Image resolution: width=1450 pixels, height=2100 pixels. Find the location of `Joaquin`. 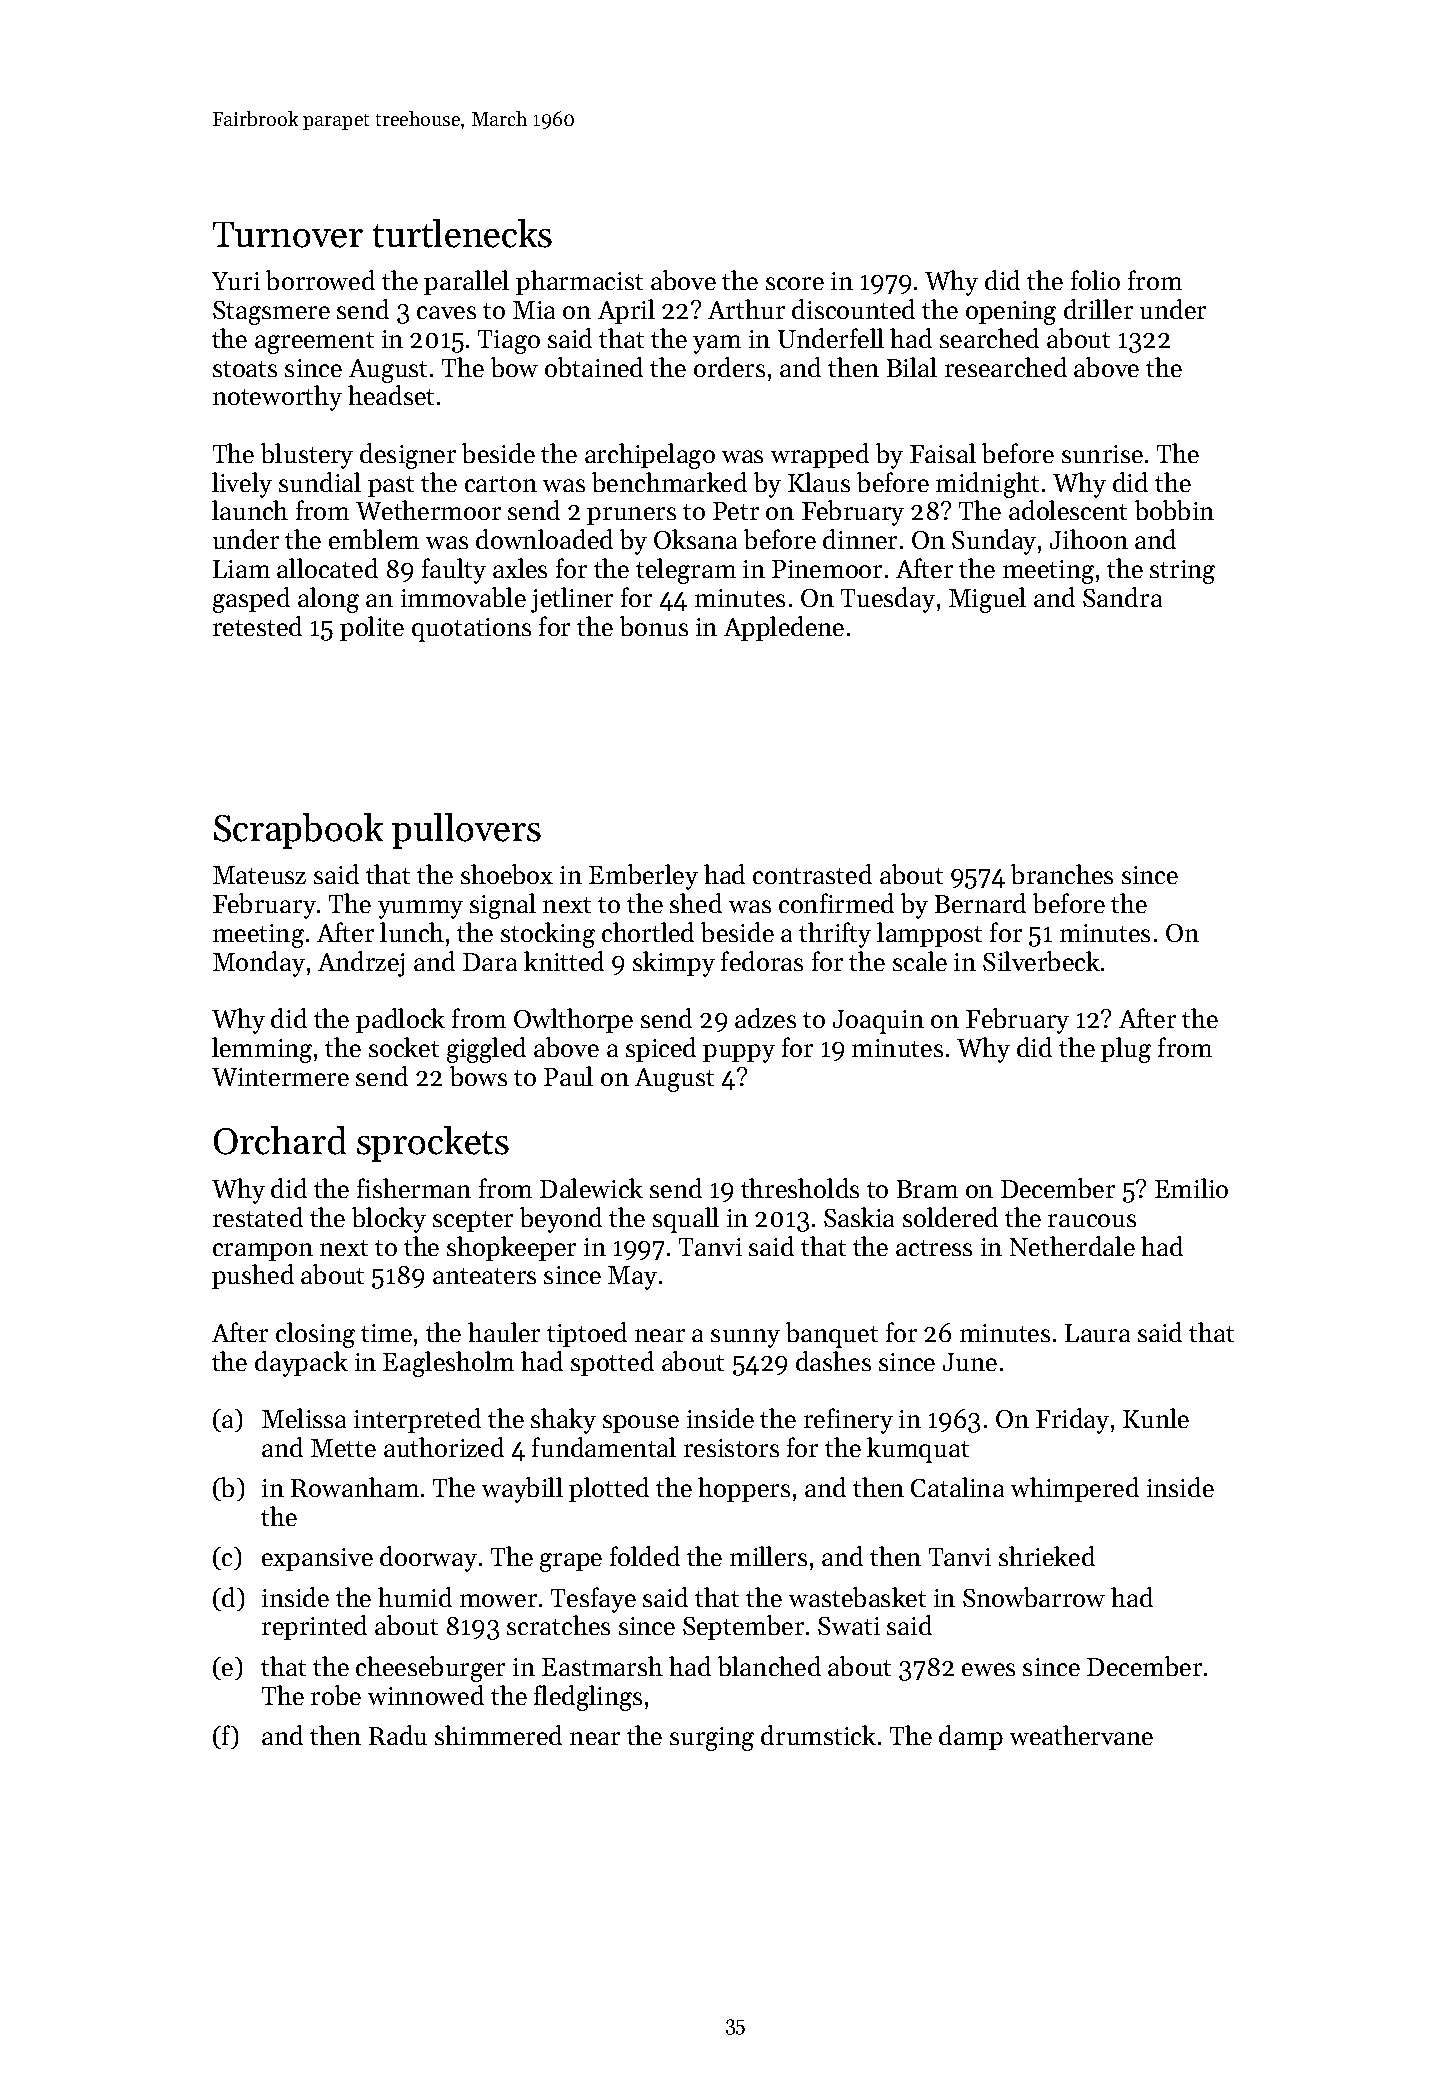

Joaquin is located at coordinates (878, 1022).
